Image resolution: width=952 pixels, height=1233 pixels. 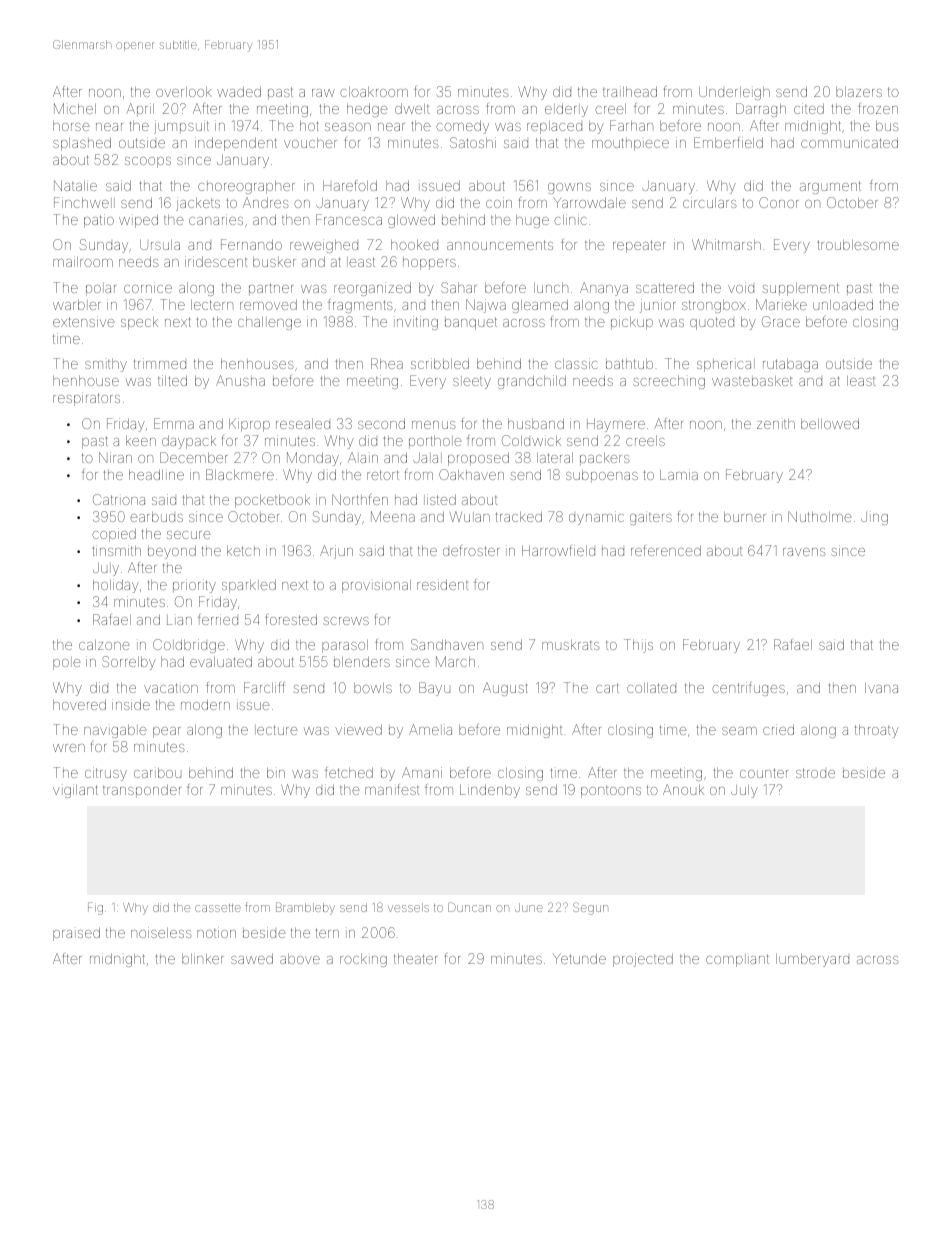 I want to click on December, so click(x=194, y=457).
